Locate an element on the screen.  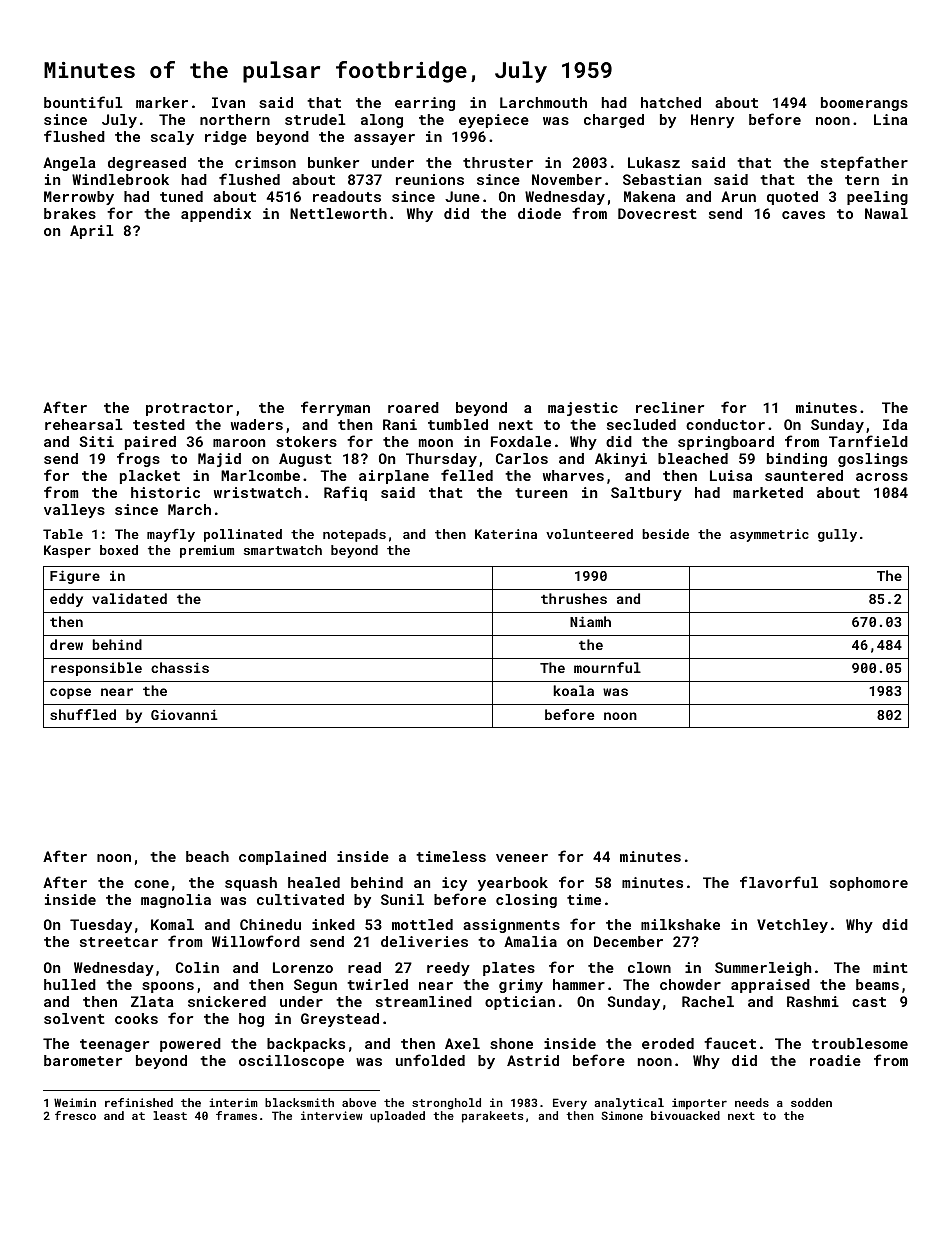
roared is located at coordinates (413, 407).
